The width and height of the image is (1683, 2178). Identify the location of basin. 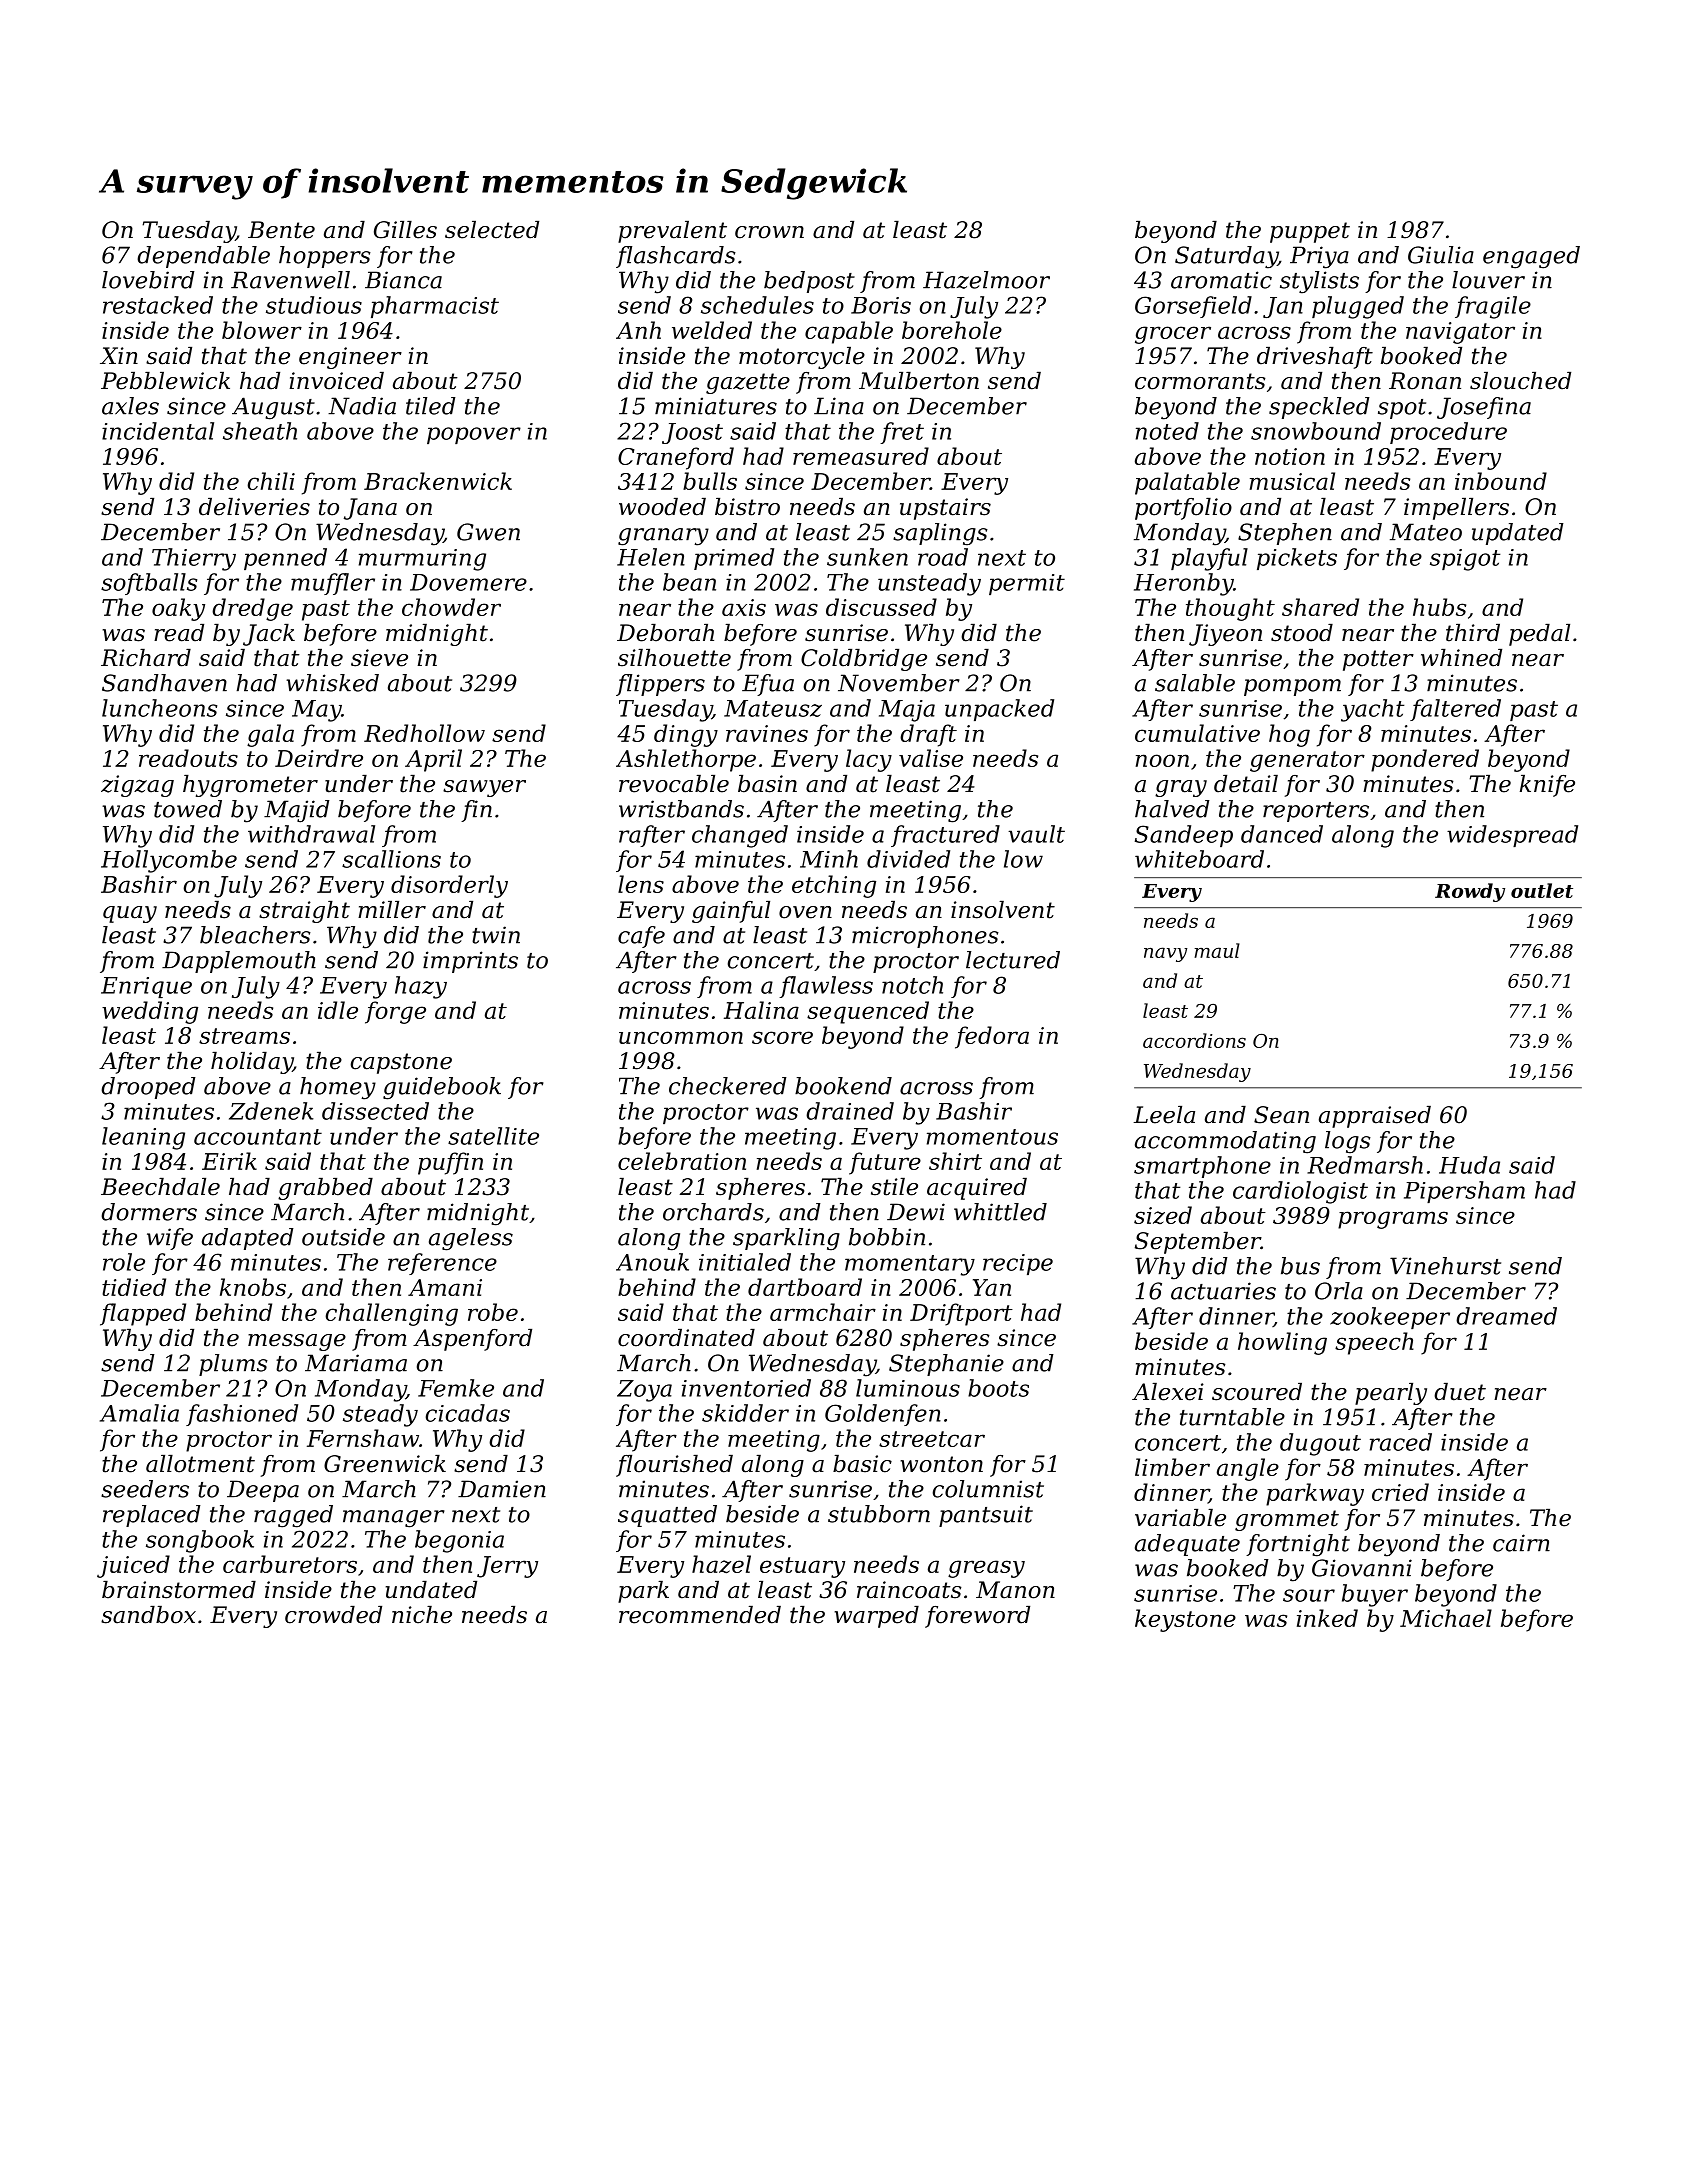
(767, 784).
